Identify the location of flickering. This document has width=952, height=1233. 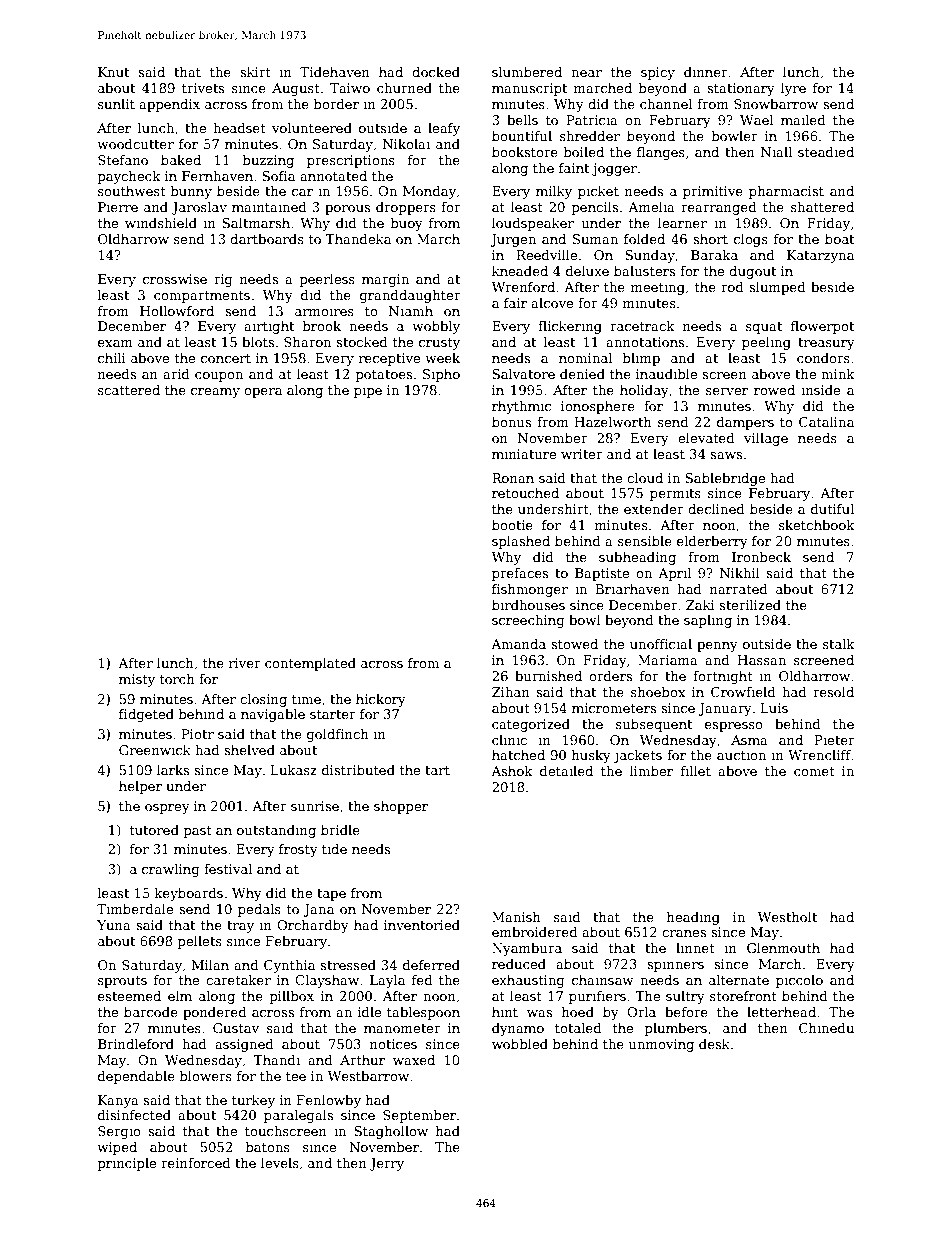
(570, 327).
